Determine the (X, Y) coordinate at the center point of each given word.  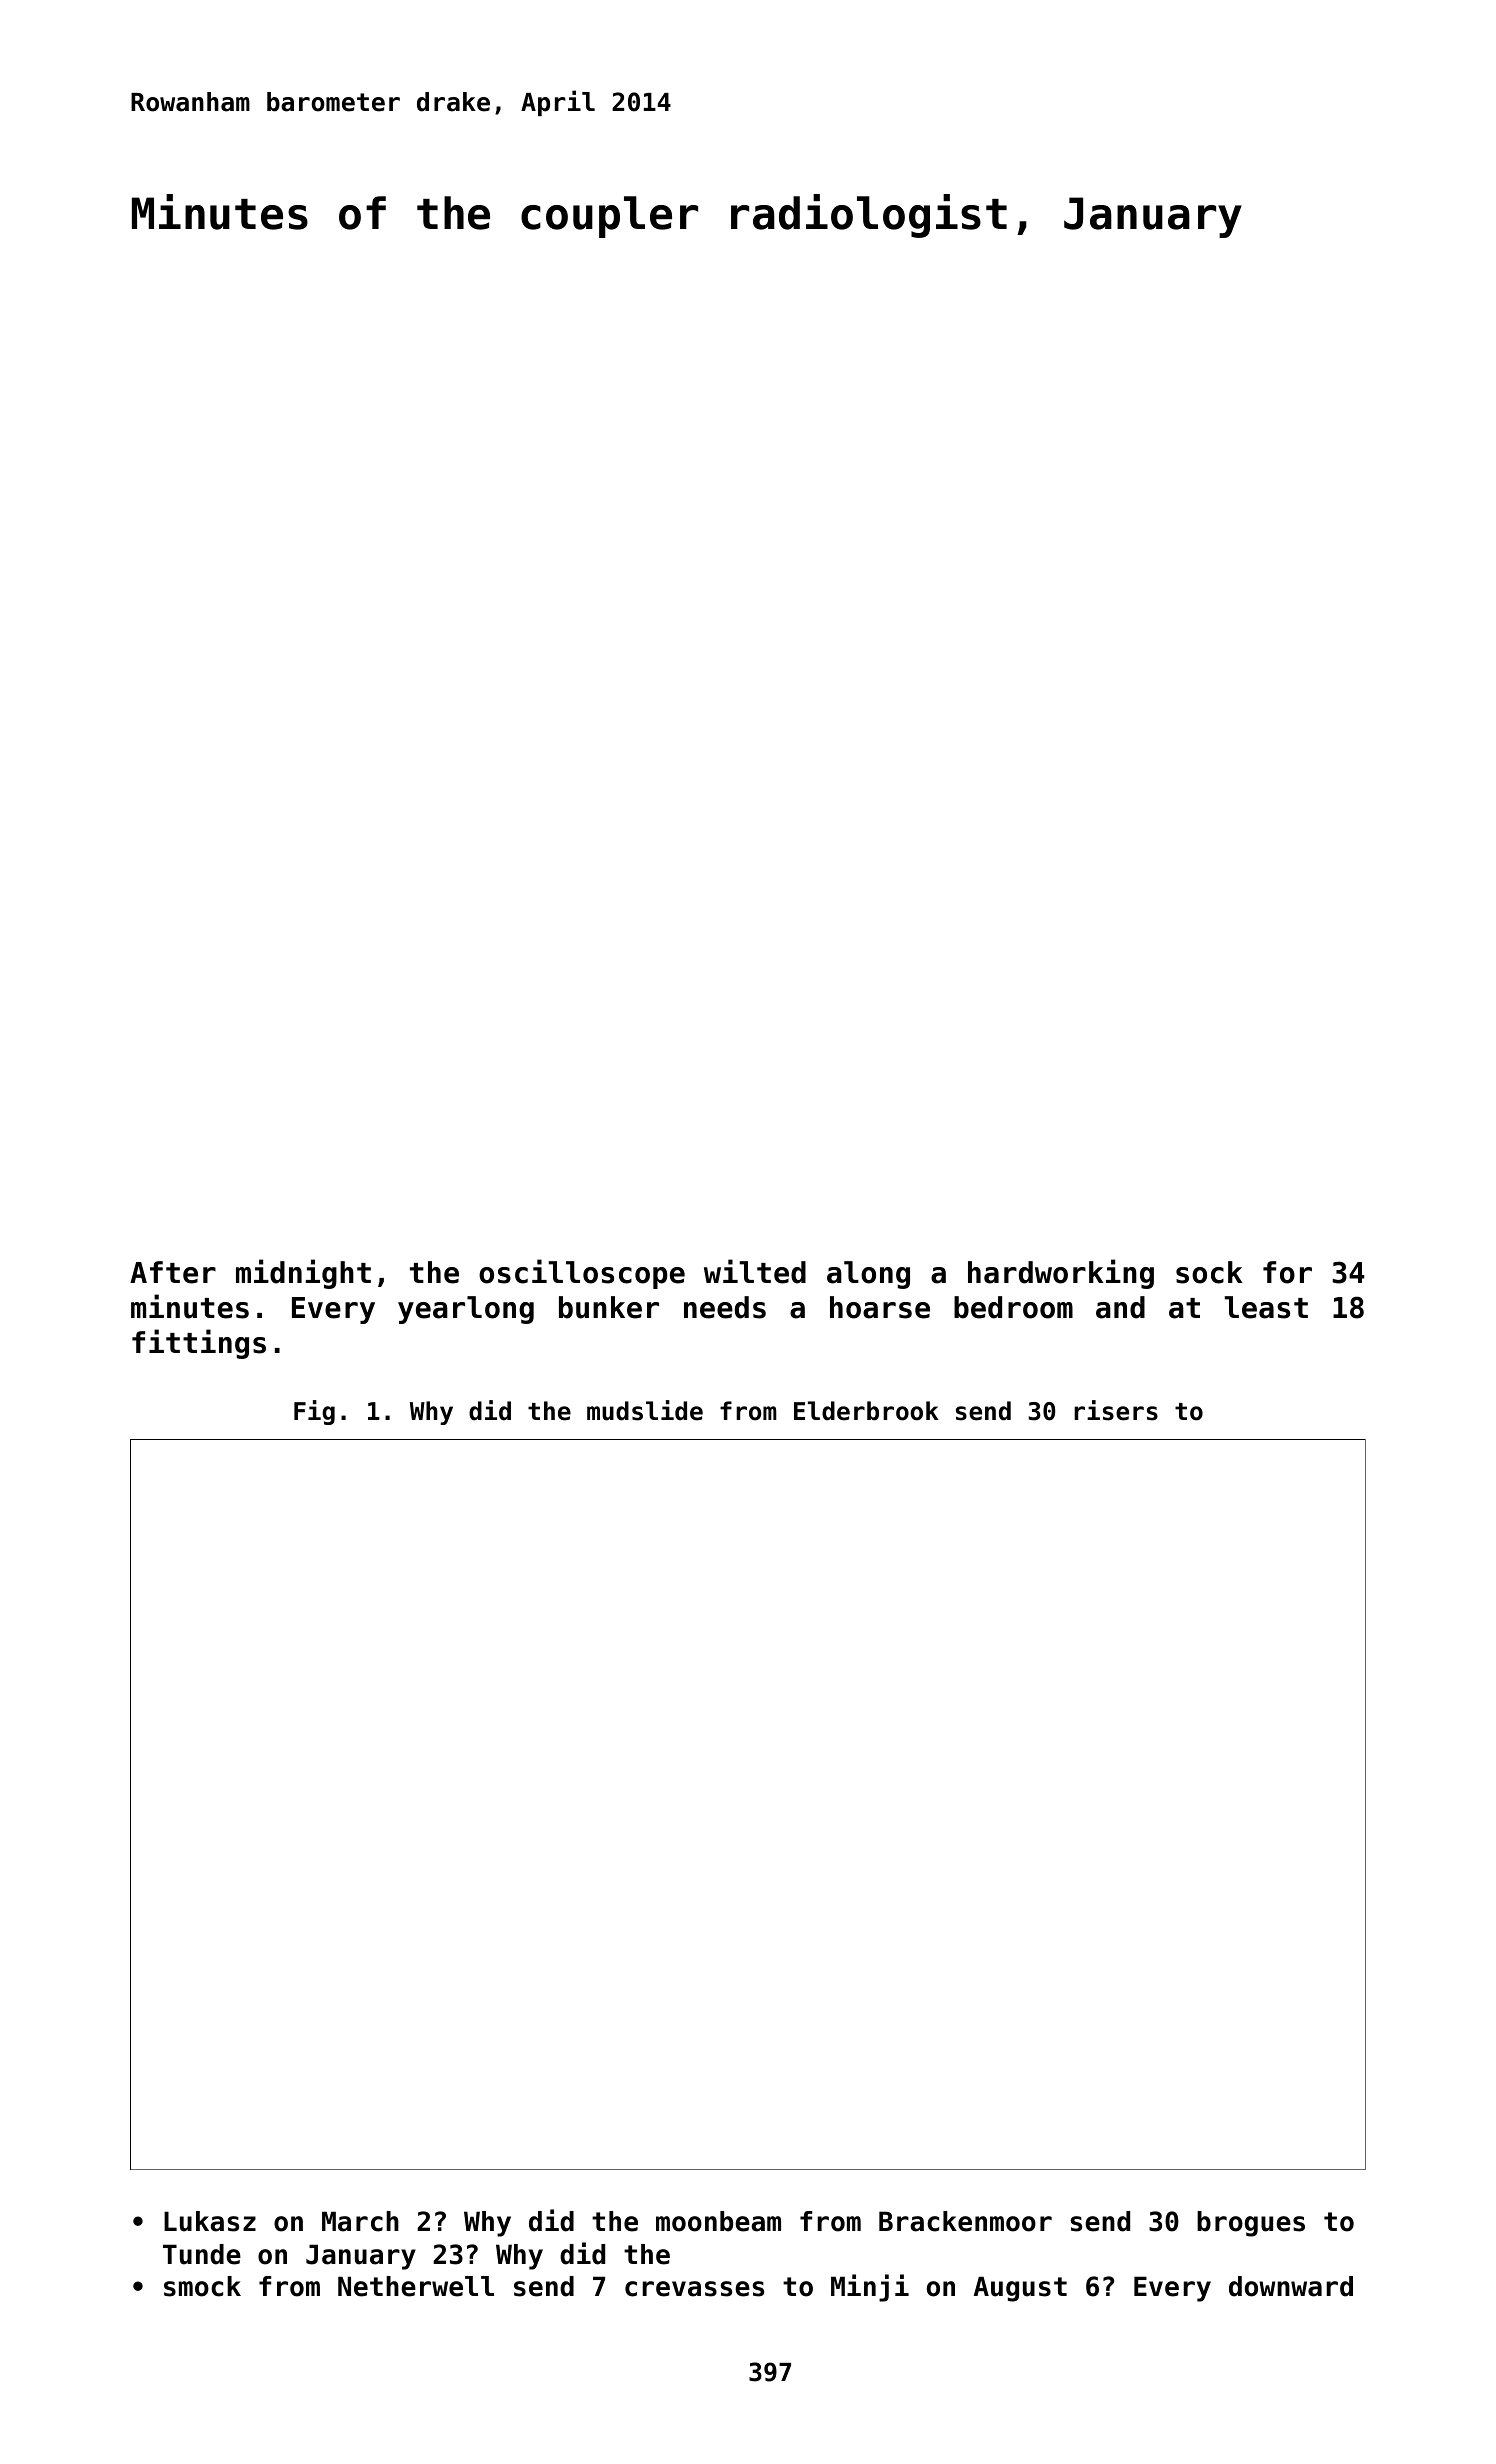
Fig (314, 1412)
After (173, 1272)
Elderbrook (866, 1411)
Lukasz (210, 2221)
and (1120, 1307)
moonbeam (718, 2221)
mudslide (645, 1410)
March (360, 2221)
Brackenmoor (965, 2221)
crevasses (694, 2289)
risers (1116, 1410)
